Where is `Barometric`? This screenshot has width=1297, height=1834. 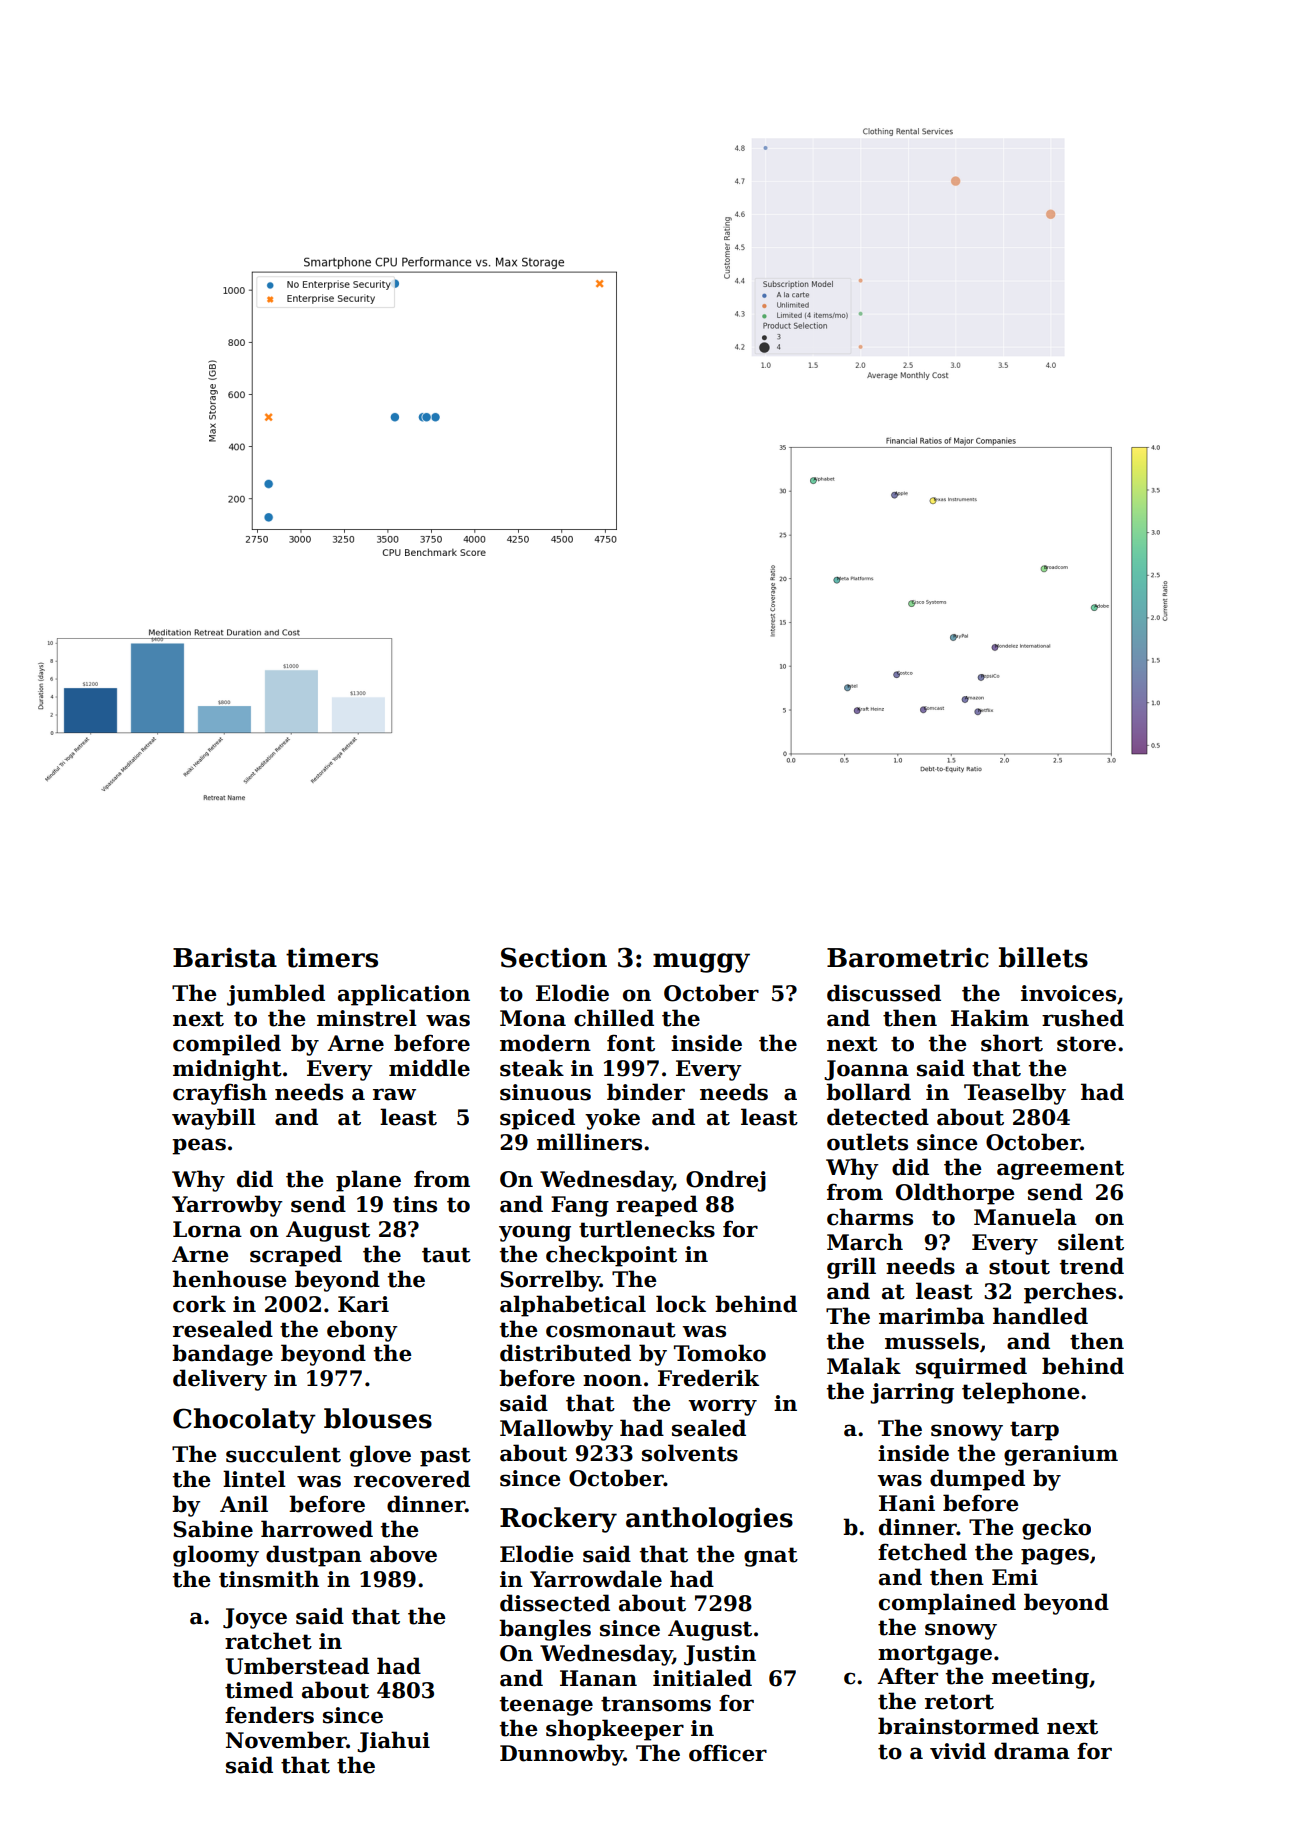 Barometric is located at coordinates (908, 958).
